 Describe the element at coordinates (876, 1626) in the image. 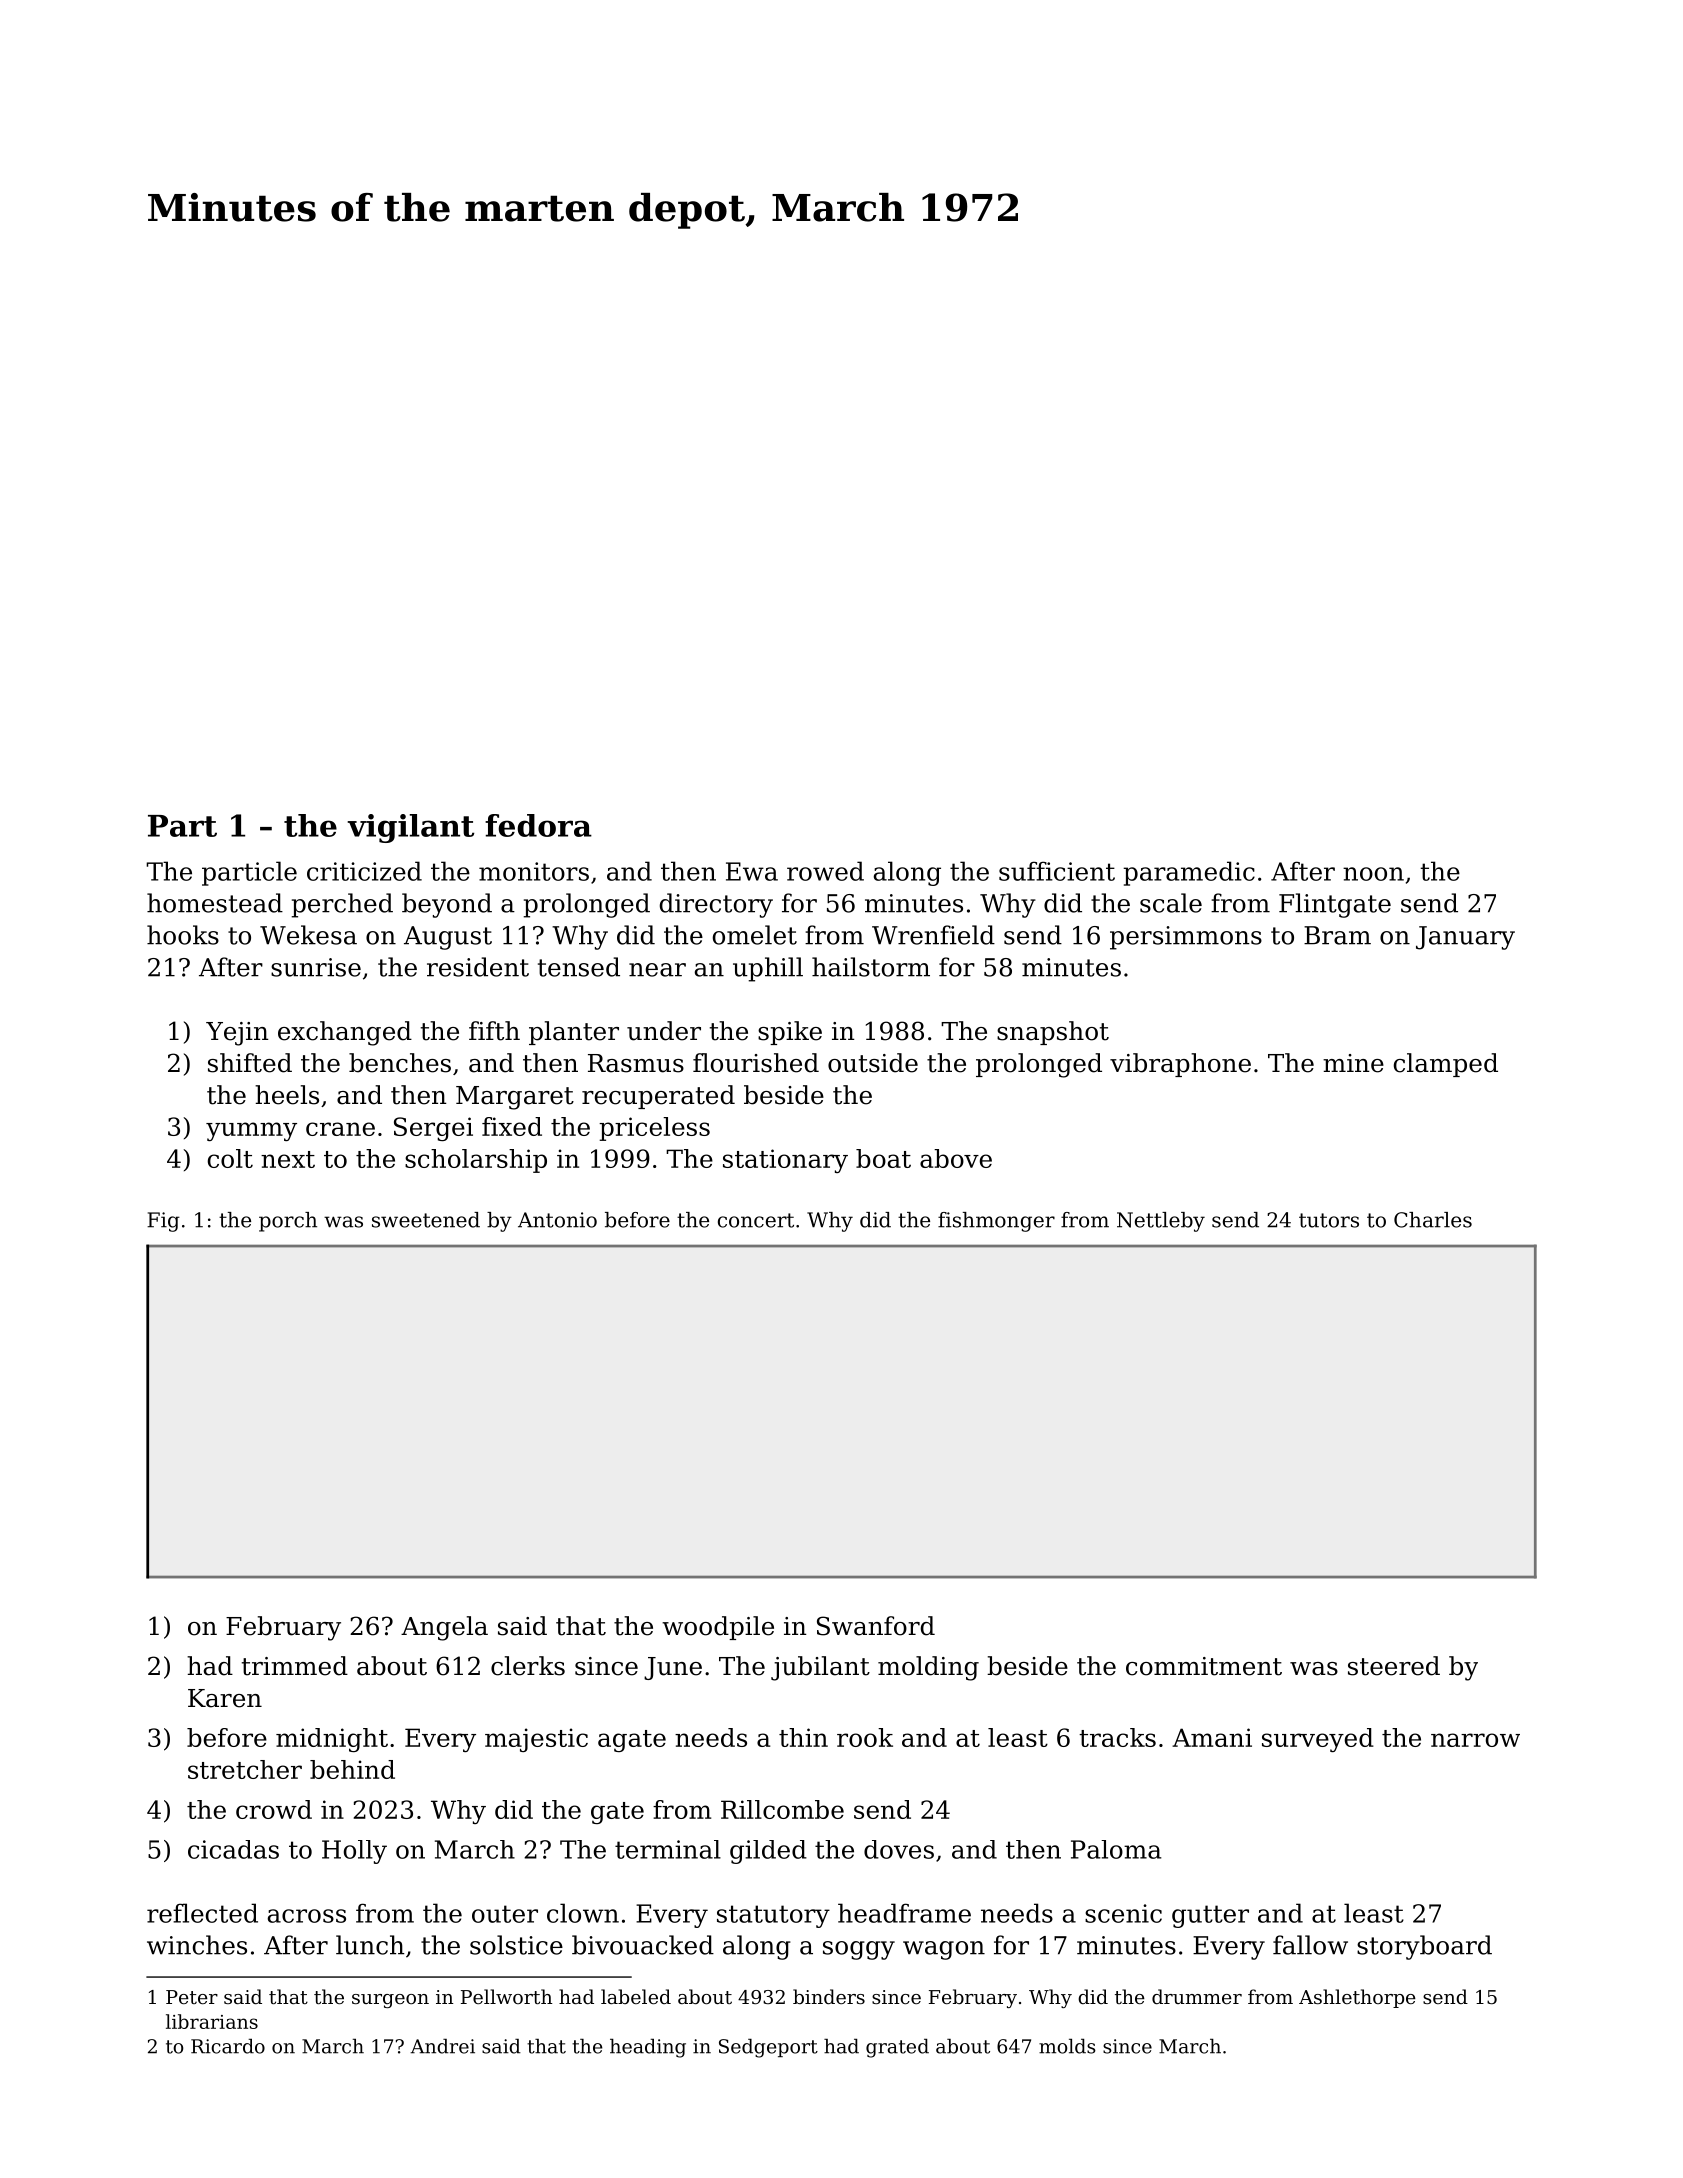

I see `Swanford` at that location.
